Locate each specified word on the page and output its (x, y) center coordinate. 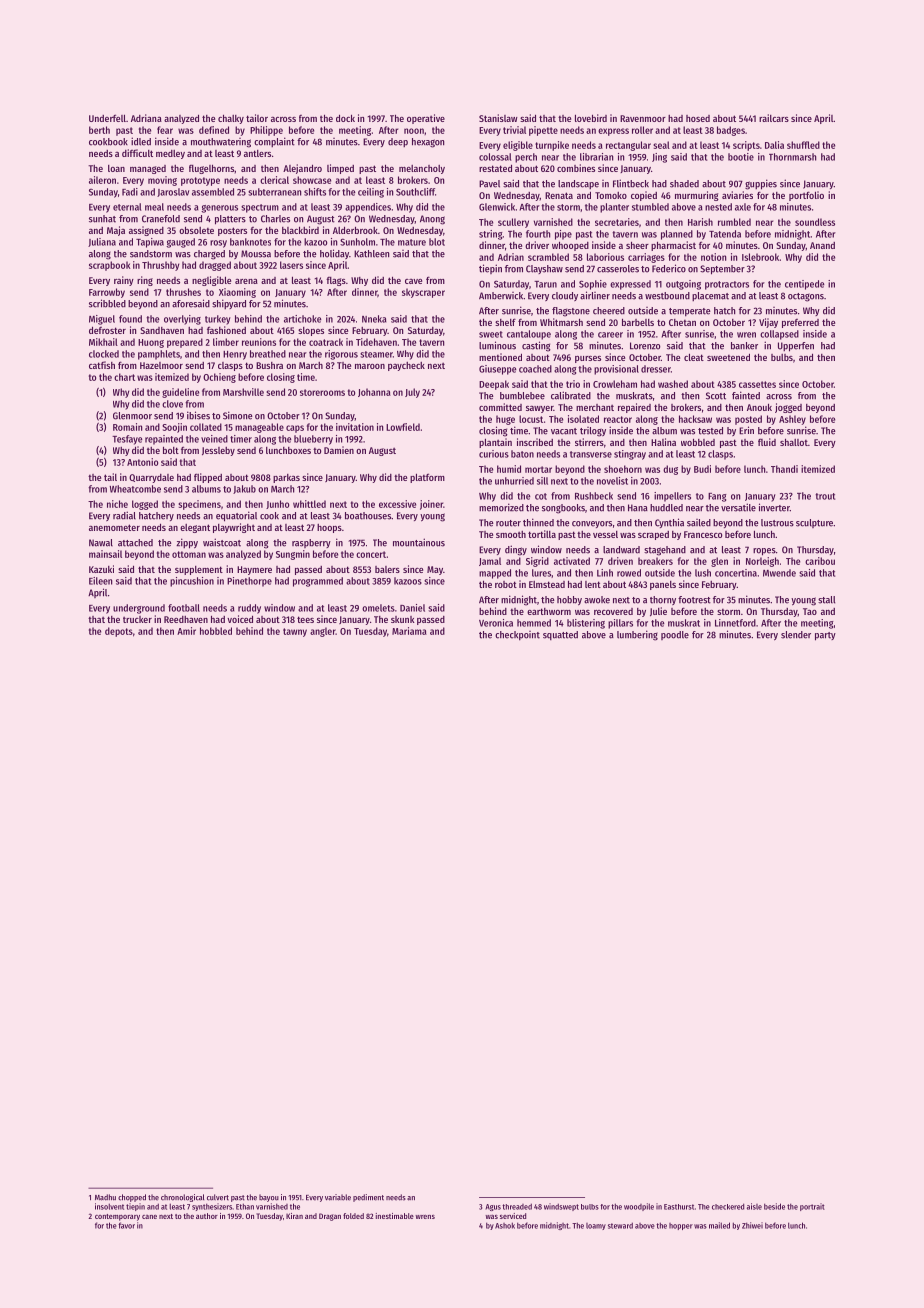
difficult (137, 153)
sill (542, 481)
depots (119, 632)
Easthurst (679, 1207)
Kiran (294, 1216)
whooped (570, 246)
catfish (102, 365)
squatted (560, 635)
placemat (710, 296)
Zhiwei (752, 1225)
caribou (820, 561)
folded (353, 1216)
